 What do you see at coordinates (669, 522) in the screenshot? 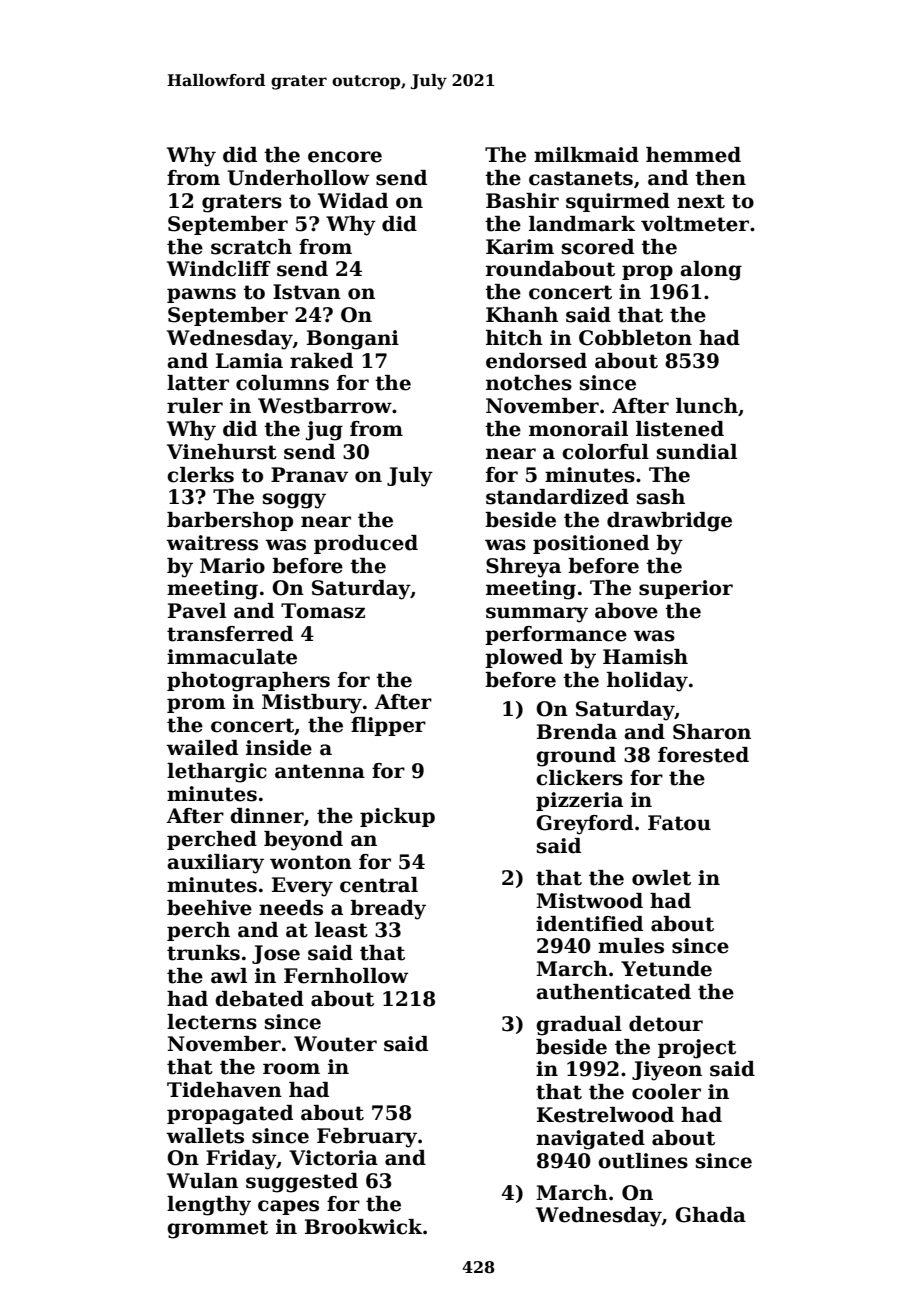
I see `drawbridge` at bounding box center [669, 522].
